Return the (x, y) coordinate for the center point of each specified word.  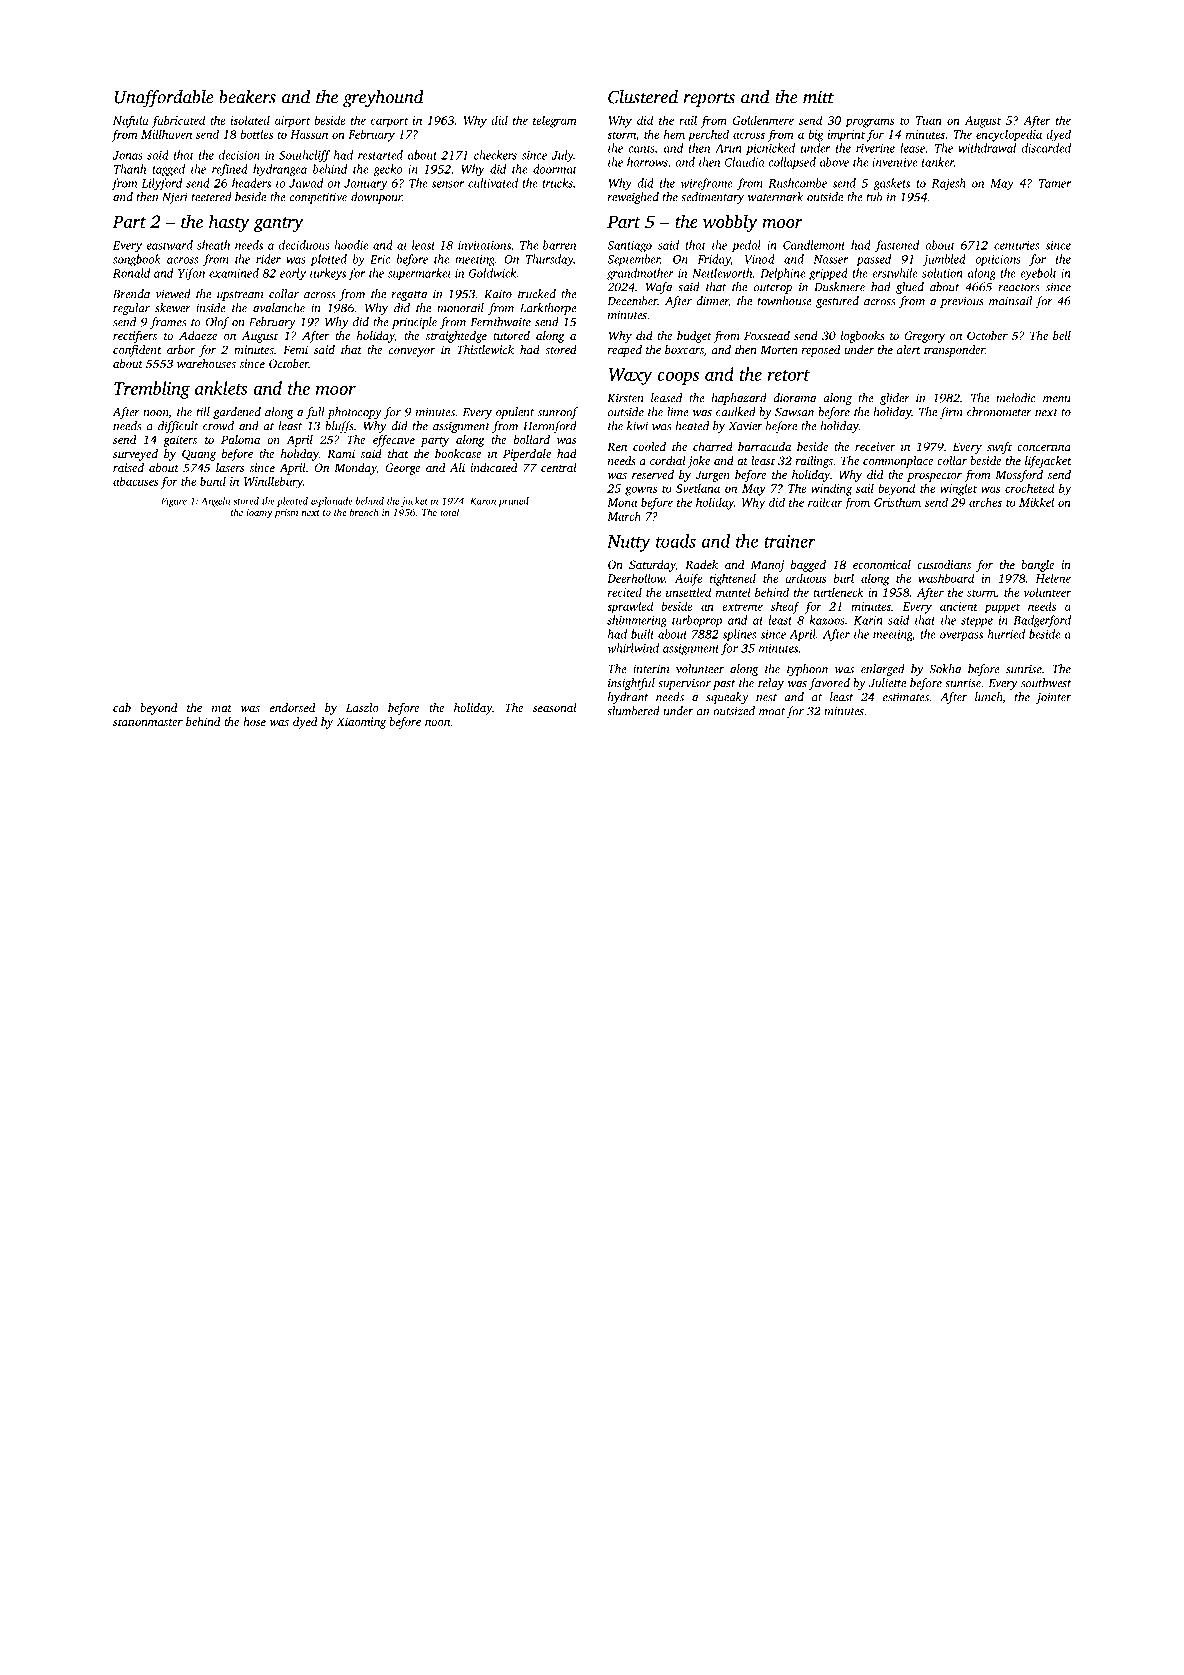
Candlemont (814, 245)
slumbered (633, 711)
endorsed (292, 707)
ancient (959, 606)
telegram (555, 121)
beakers (247, 97)
